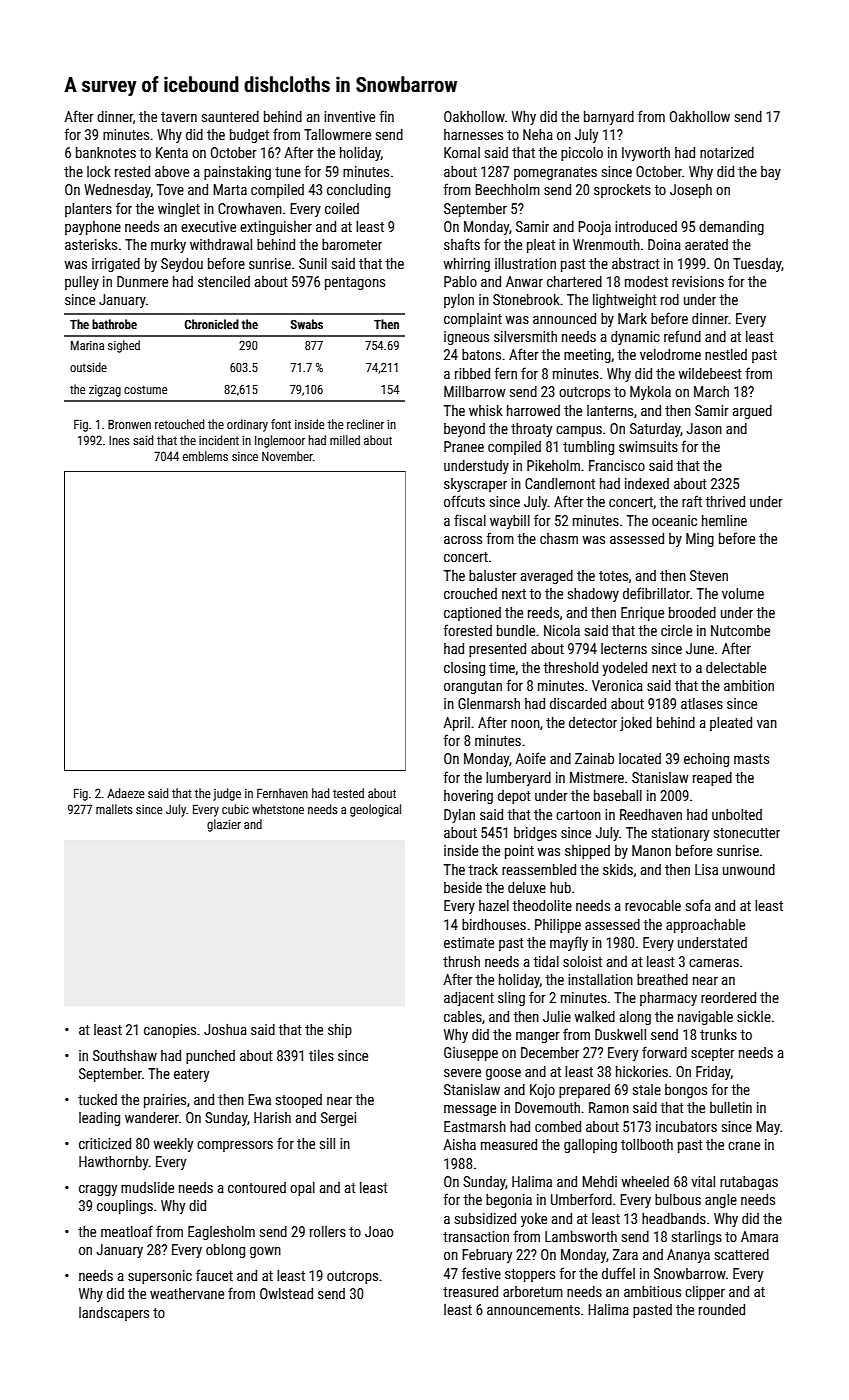  I want to click on meatloaf, so click(127, 1231).
